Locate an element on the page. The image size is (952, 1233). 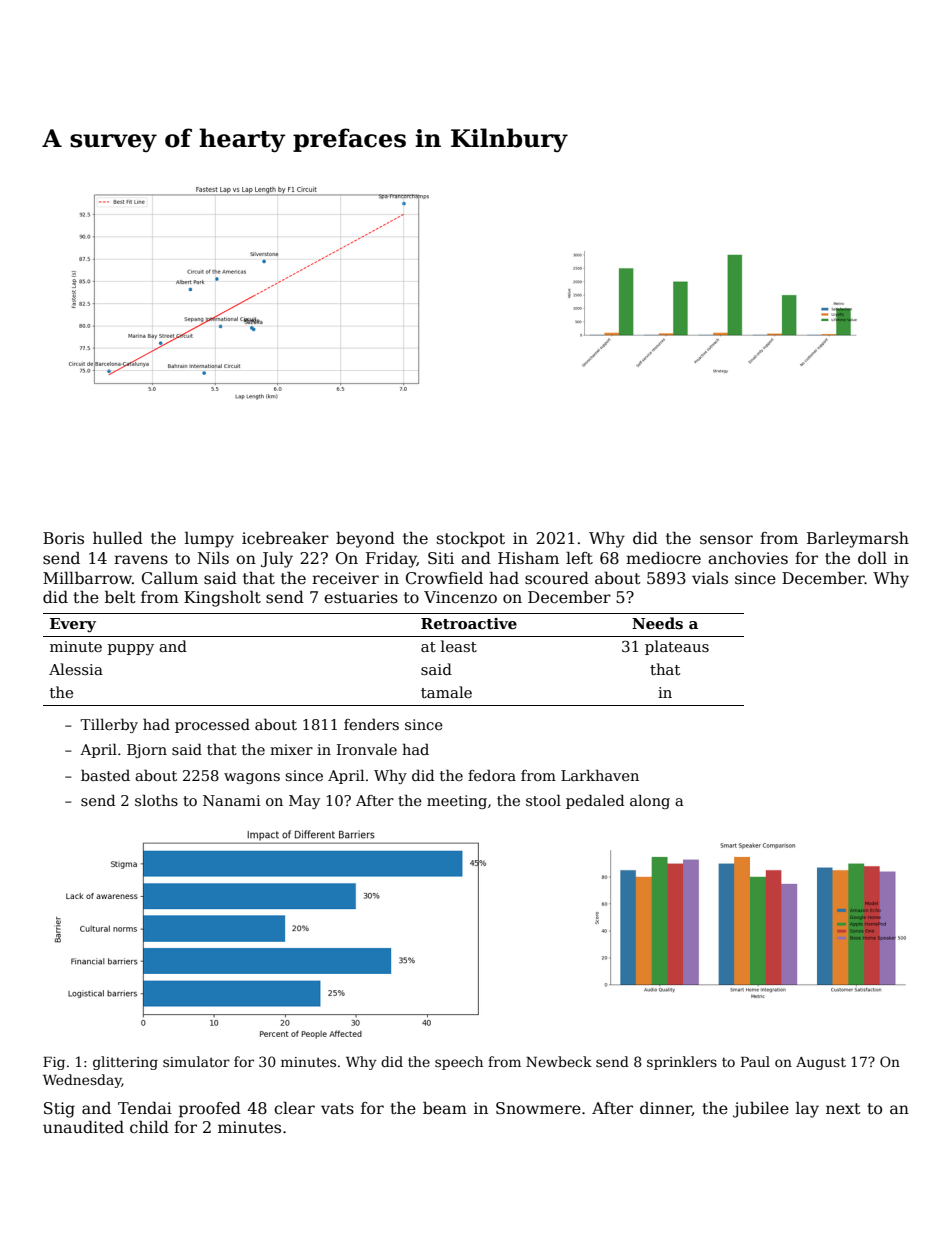
sloths is located at coordinates (156, 800).
